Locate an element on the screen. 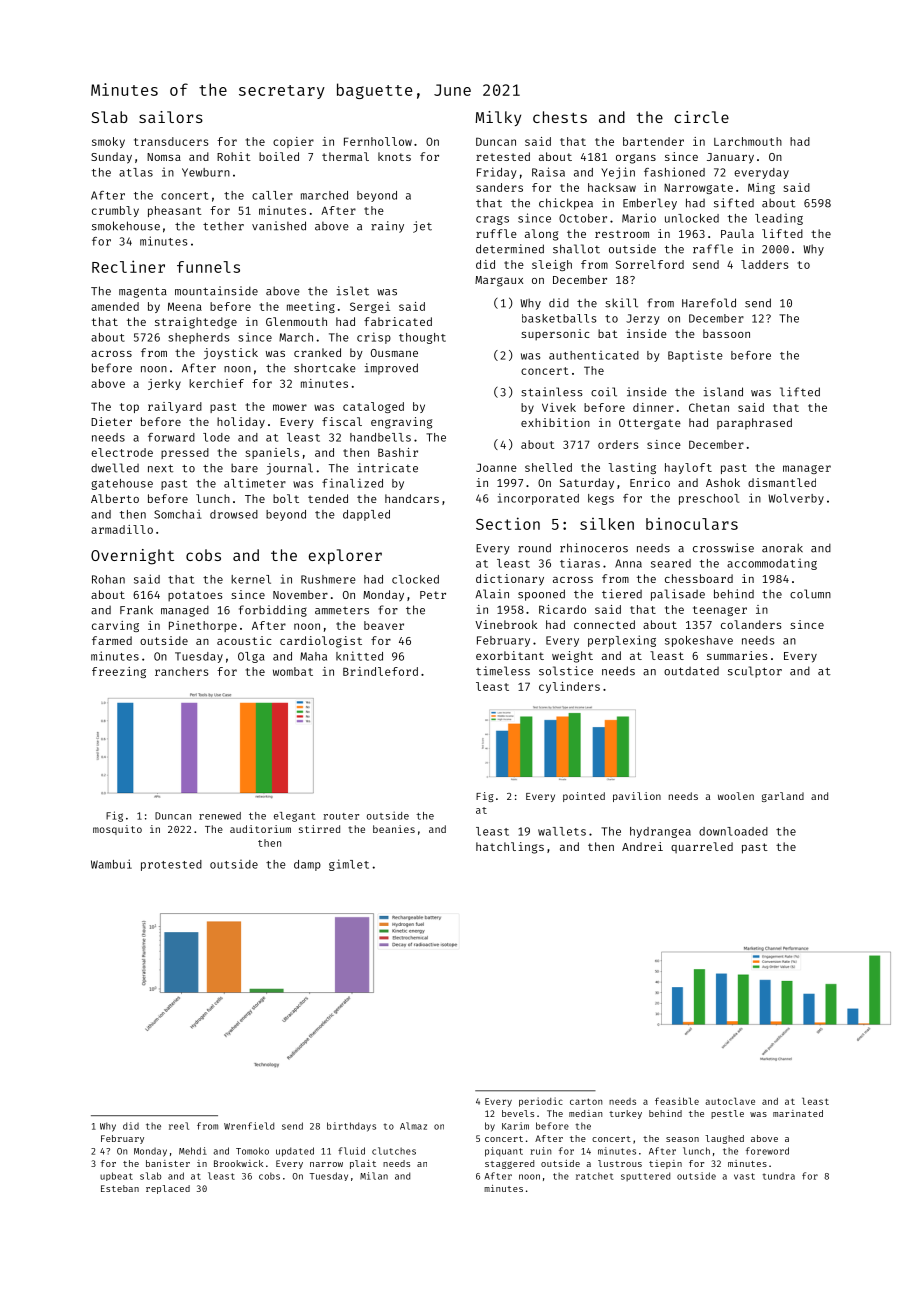  pointed is located at coordinates (584, 797).
